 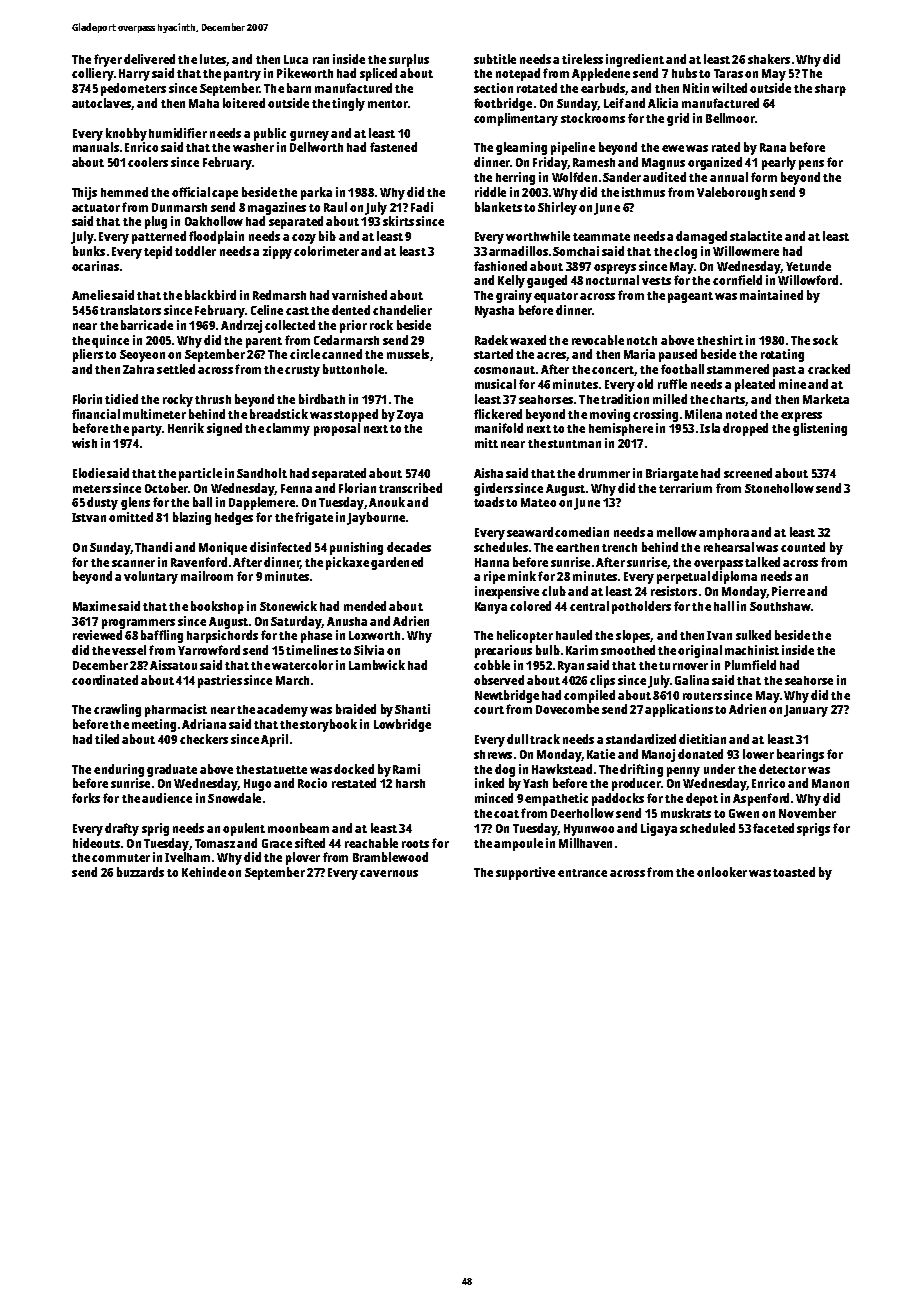 I want to click on concert, so click(x=613, y=371).
